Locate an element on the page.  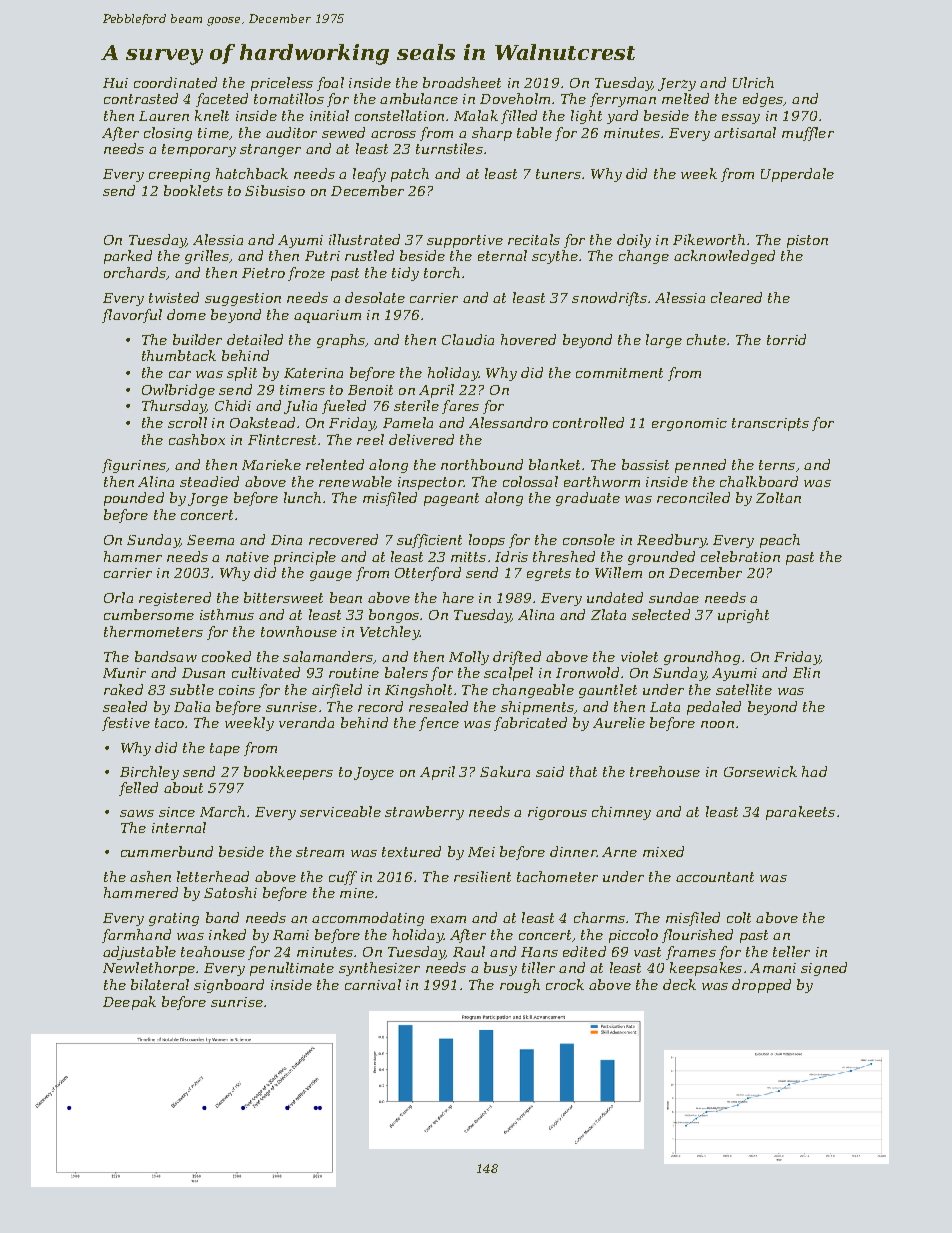
detailed is located at coordinates (255, 339).
